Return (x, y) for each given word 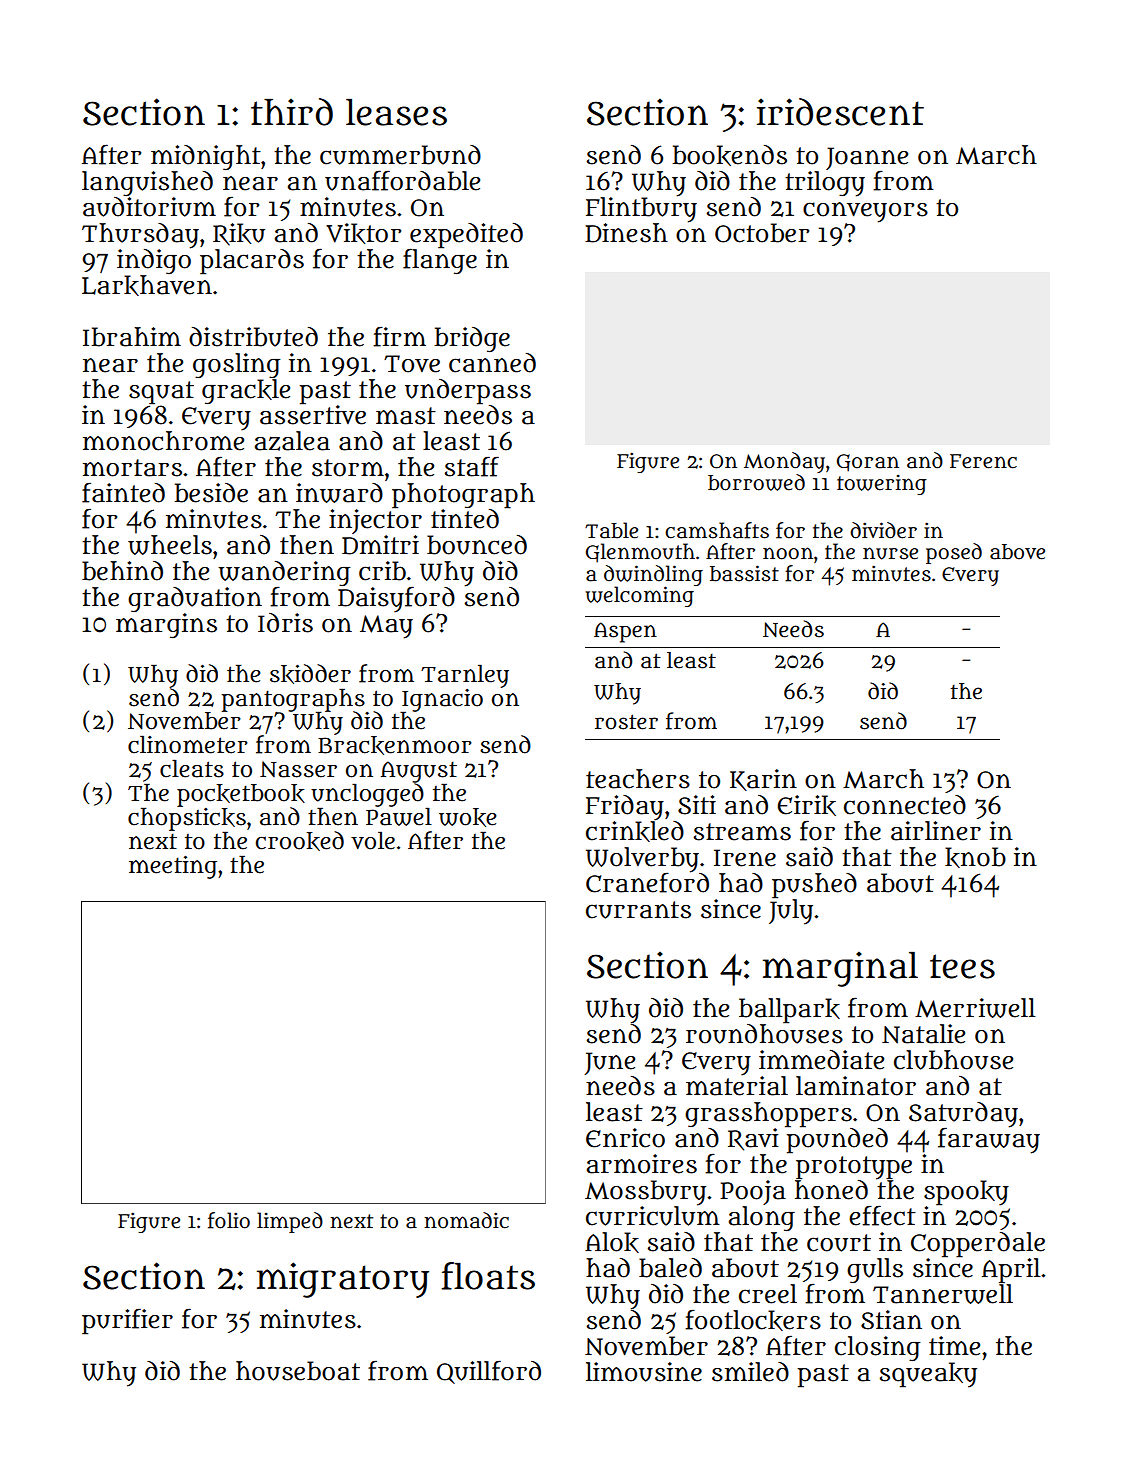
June (609, 1063)
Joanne (867, 159)
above (1017, 552)
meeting (173, 867)
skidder (310, 674)
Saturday (963, 1114)
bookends (729, 155)
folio (229, 1220)
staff (472, 466)
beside (211, 493)
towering (882, 485)
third (292, 112)
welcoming (639, 596)
